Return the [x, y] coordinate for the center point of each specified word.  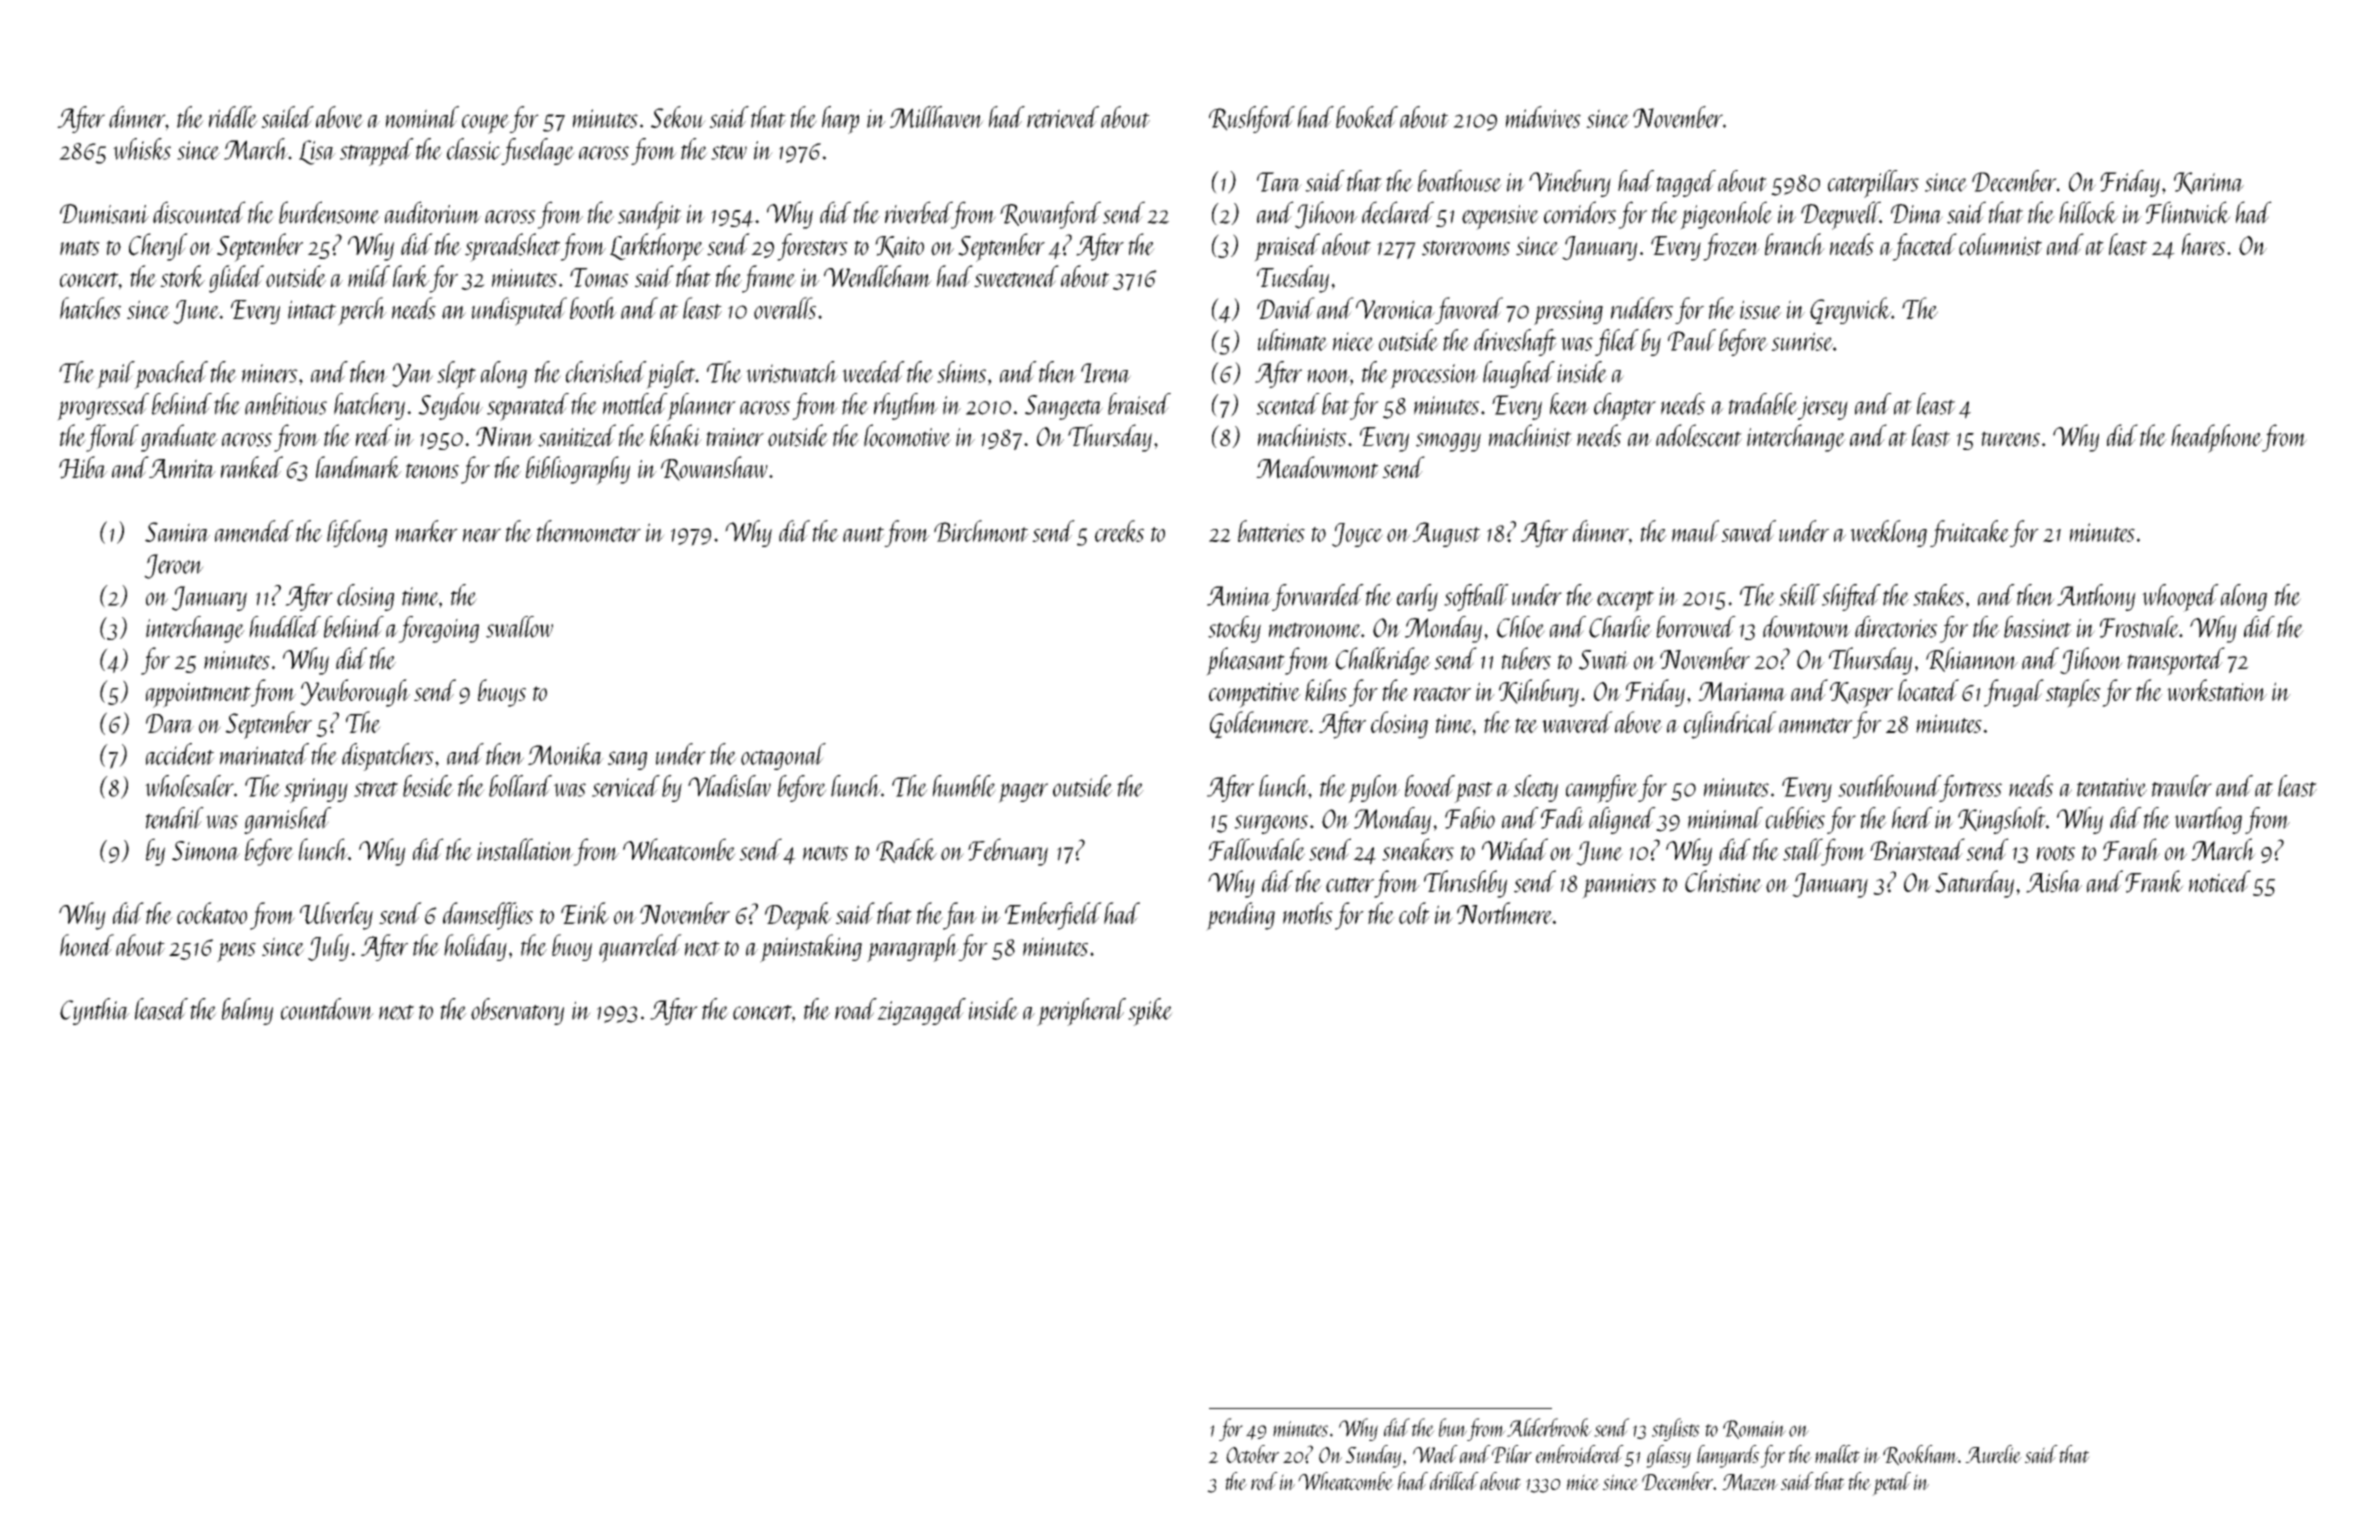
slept [456, 375]
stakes [1938, 595]
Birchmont [981, 531]
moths [1308, 913]
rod [1264, 1481]
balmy [247, 1011]
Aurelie [1993, 1454]
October [1252, 1454]
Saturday [1974, 884]
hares [2203, 244]
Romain [1754, 1429]
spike [1150, 1012]
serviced [626, 786]
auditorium [433, 212]
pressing [1568, 312]
